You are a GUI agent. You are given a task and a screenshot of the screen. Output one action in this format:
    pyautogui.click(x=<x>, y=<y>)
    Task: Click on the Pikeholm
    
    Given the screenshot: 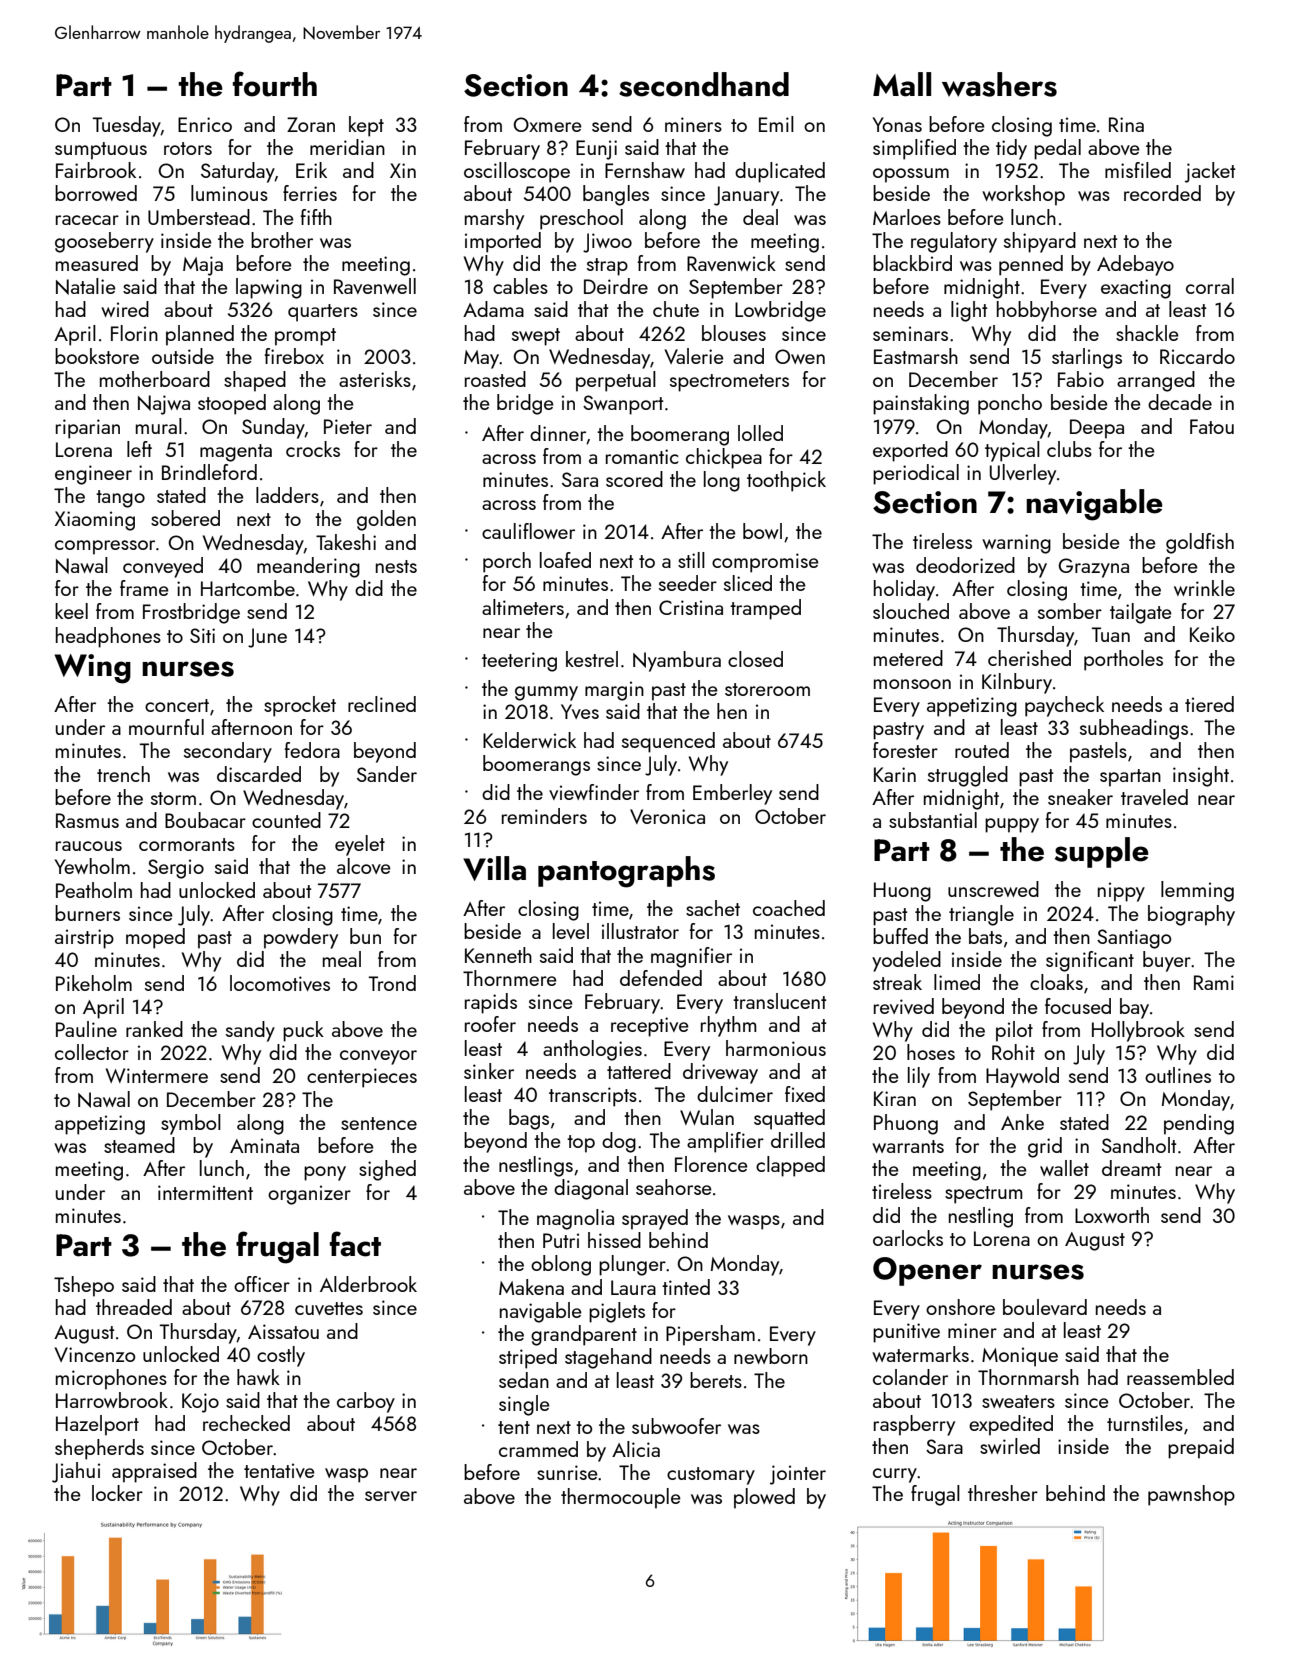 What is the action you would take?
    pyautogui.click(x=94, y=983)
